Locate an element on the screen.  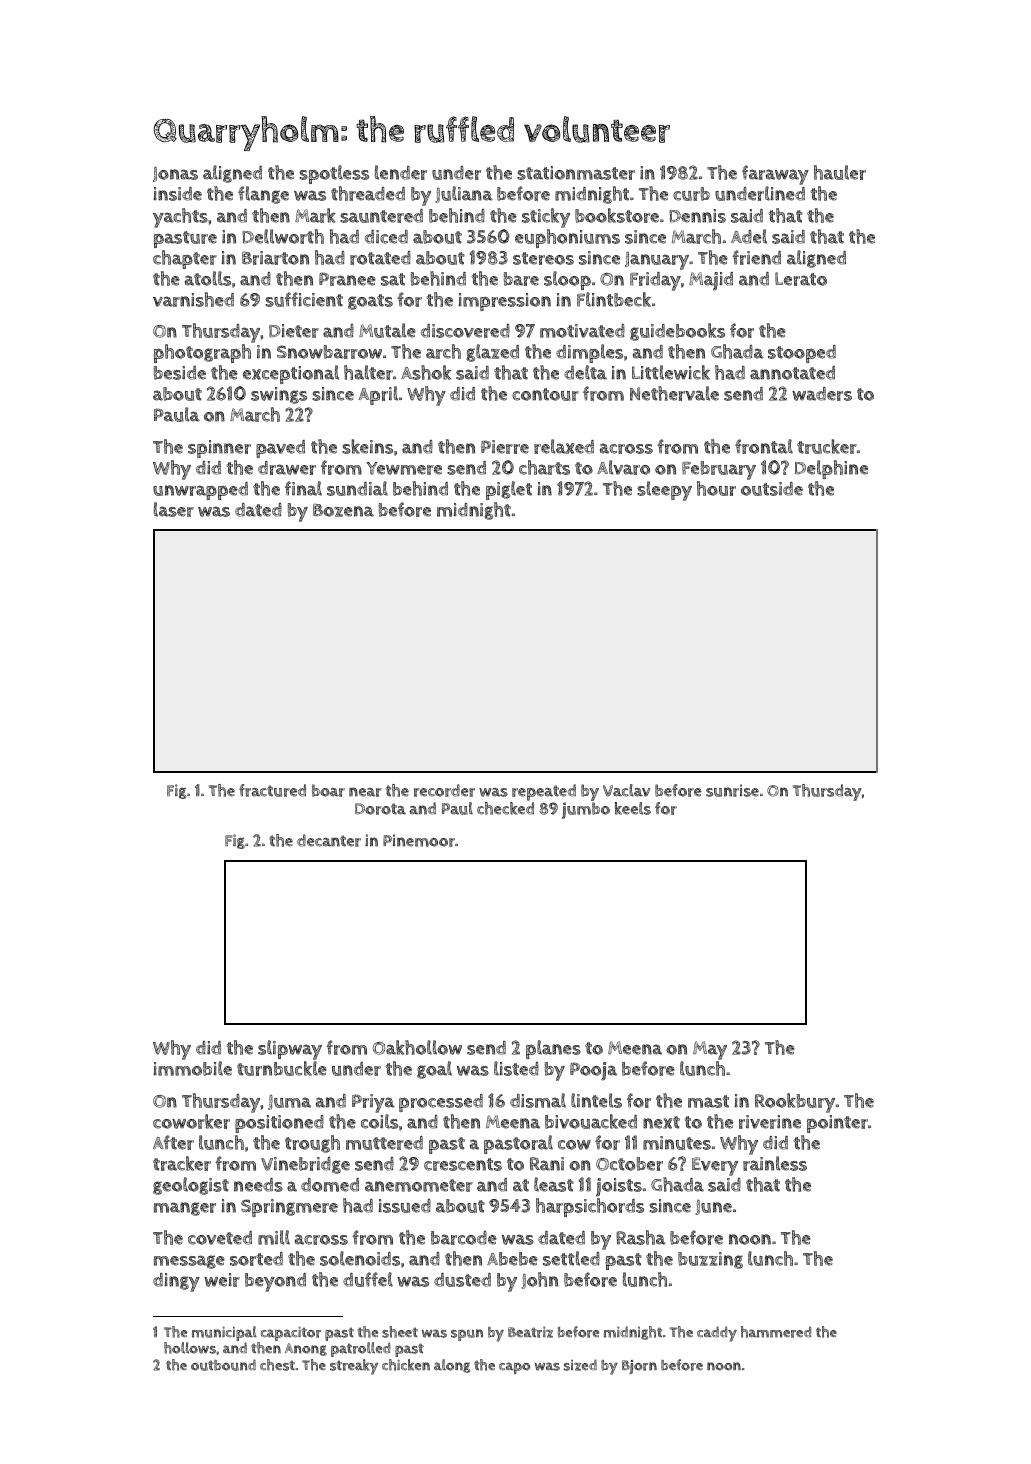
bookstore is located at coordinates (617, 215).
